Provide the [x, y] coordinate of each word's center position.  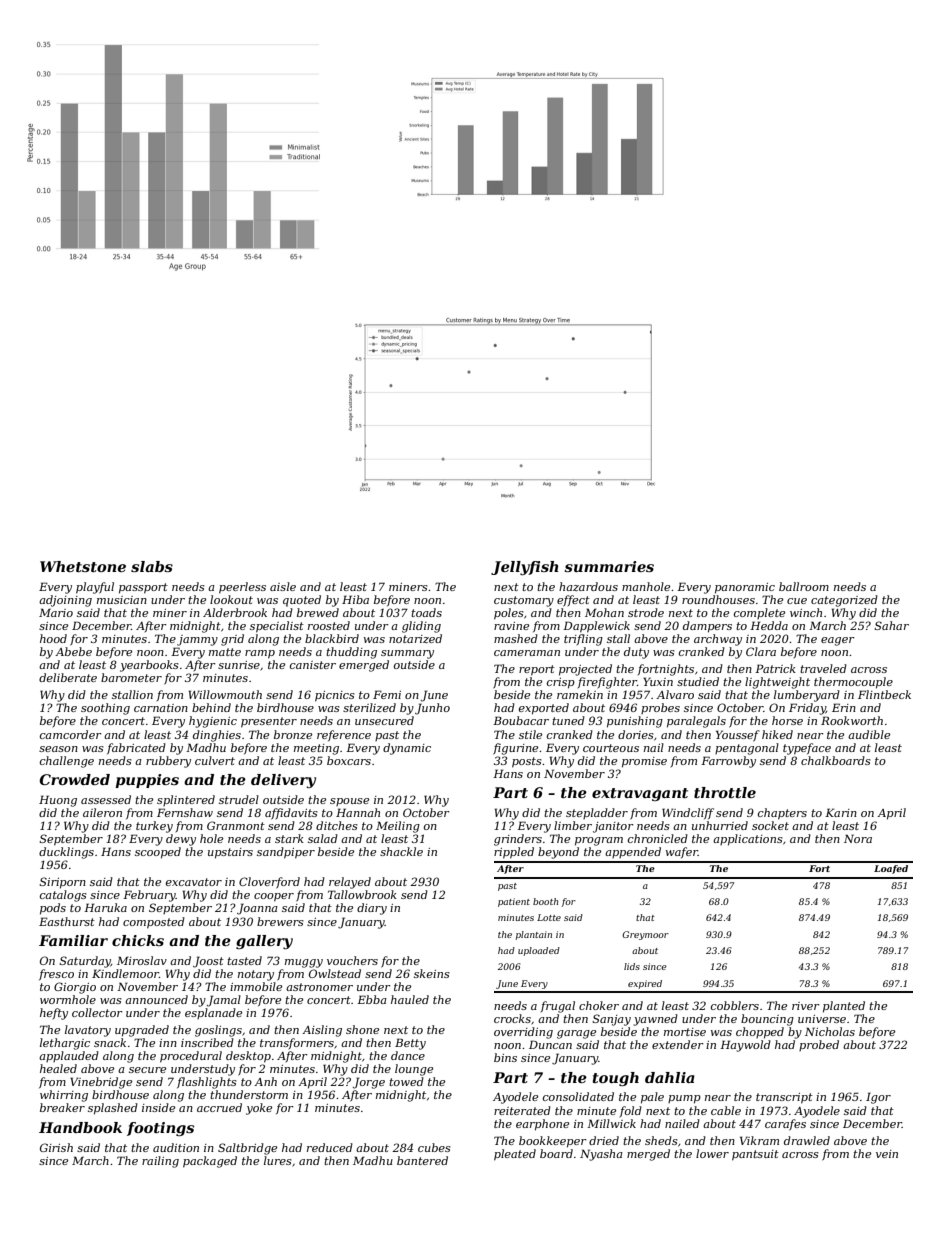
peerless [242, 588]
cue [797, 601]
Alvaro [675, 694]
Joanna [257, 909]
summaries [609, 566]
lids [632, 966]
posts [527, 762]
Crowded [75, 779]
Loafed [891, 869]
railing [160, 1162]
